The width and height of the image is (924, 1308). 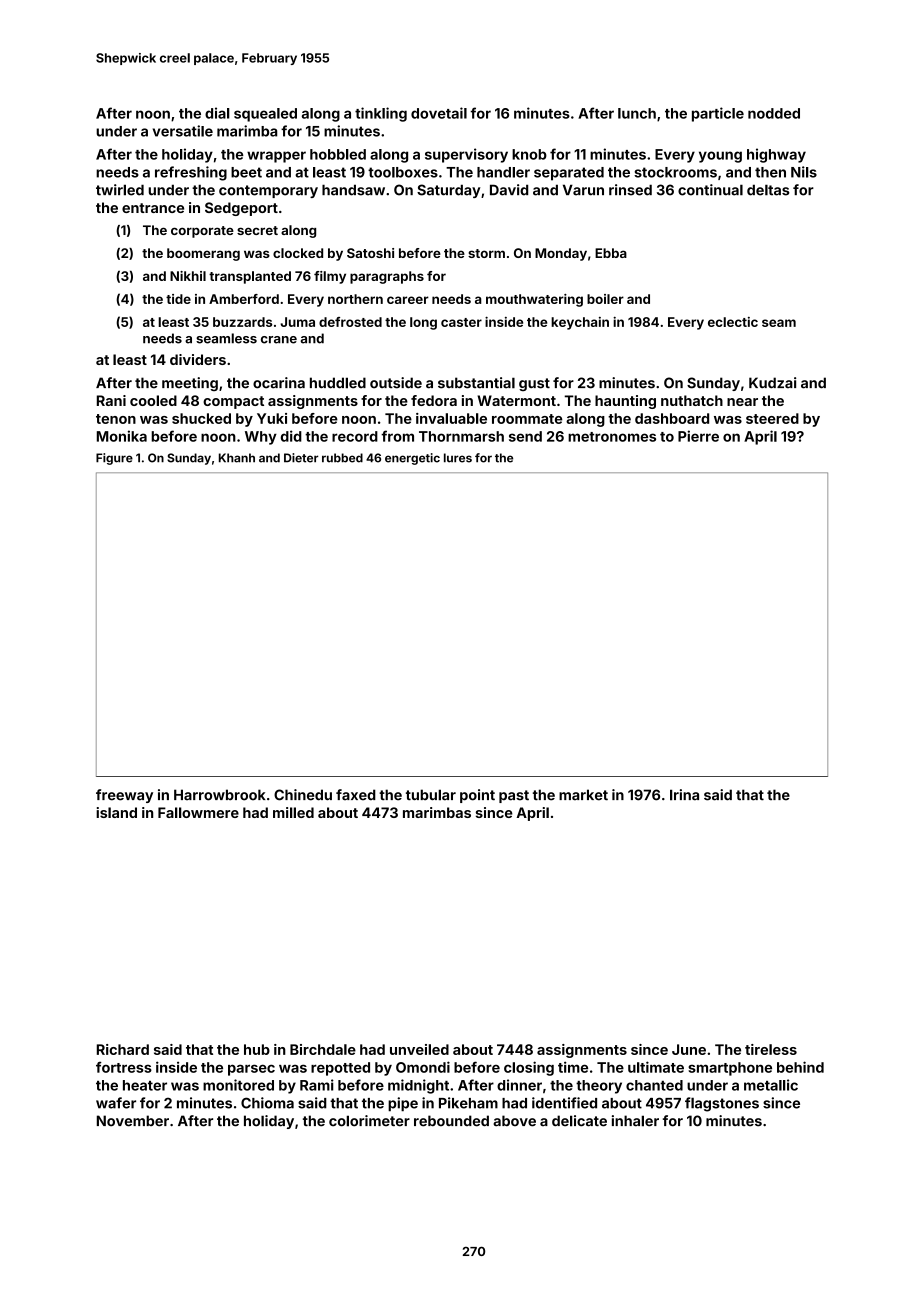 I want to click on eclectic, so click(x=733, y=322).
